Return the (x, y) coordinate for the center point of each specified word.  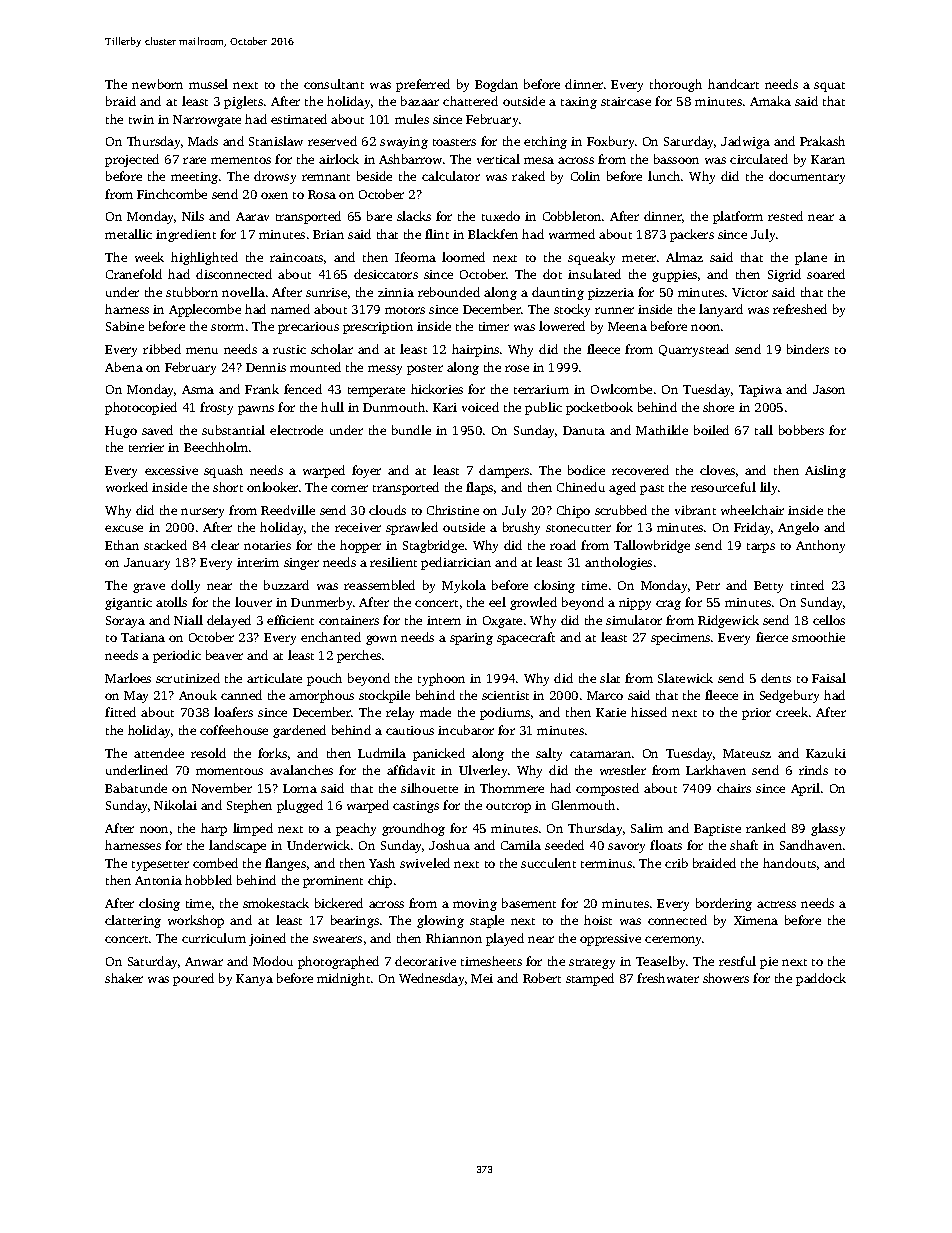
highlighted (204, 258)
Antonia (158, 880)
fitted (120, 712)
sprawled (412, 528)
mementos (241, 160)
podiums (505, 713)
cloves (717, 470)
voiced (480, 407)
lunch (664, 176)
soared (826, 274)
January (147, 564)
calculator (451, 176)
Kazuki (826, 753)
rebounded (449, 292)
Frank (262, 389)
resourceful (723, 487)
